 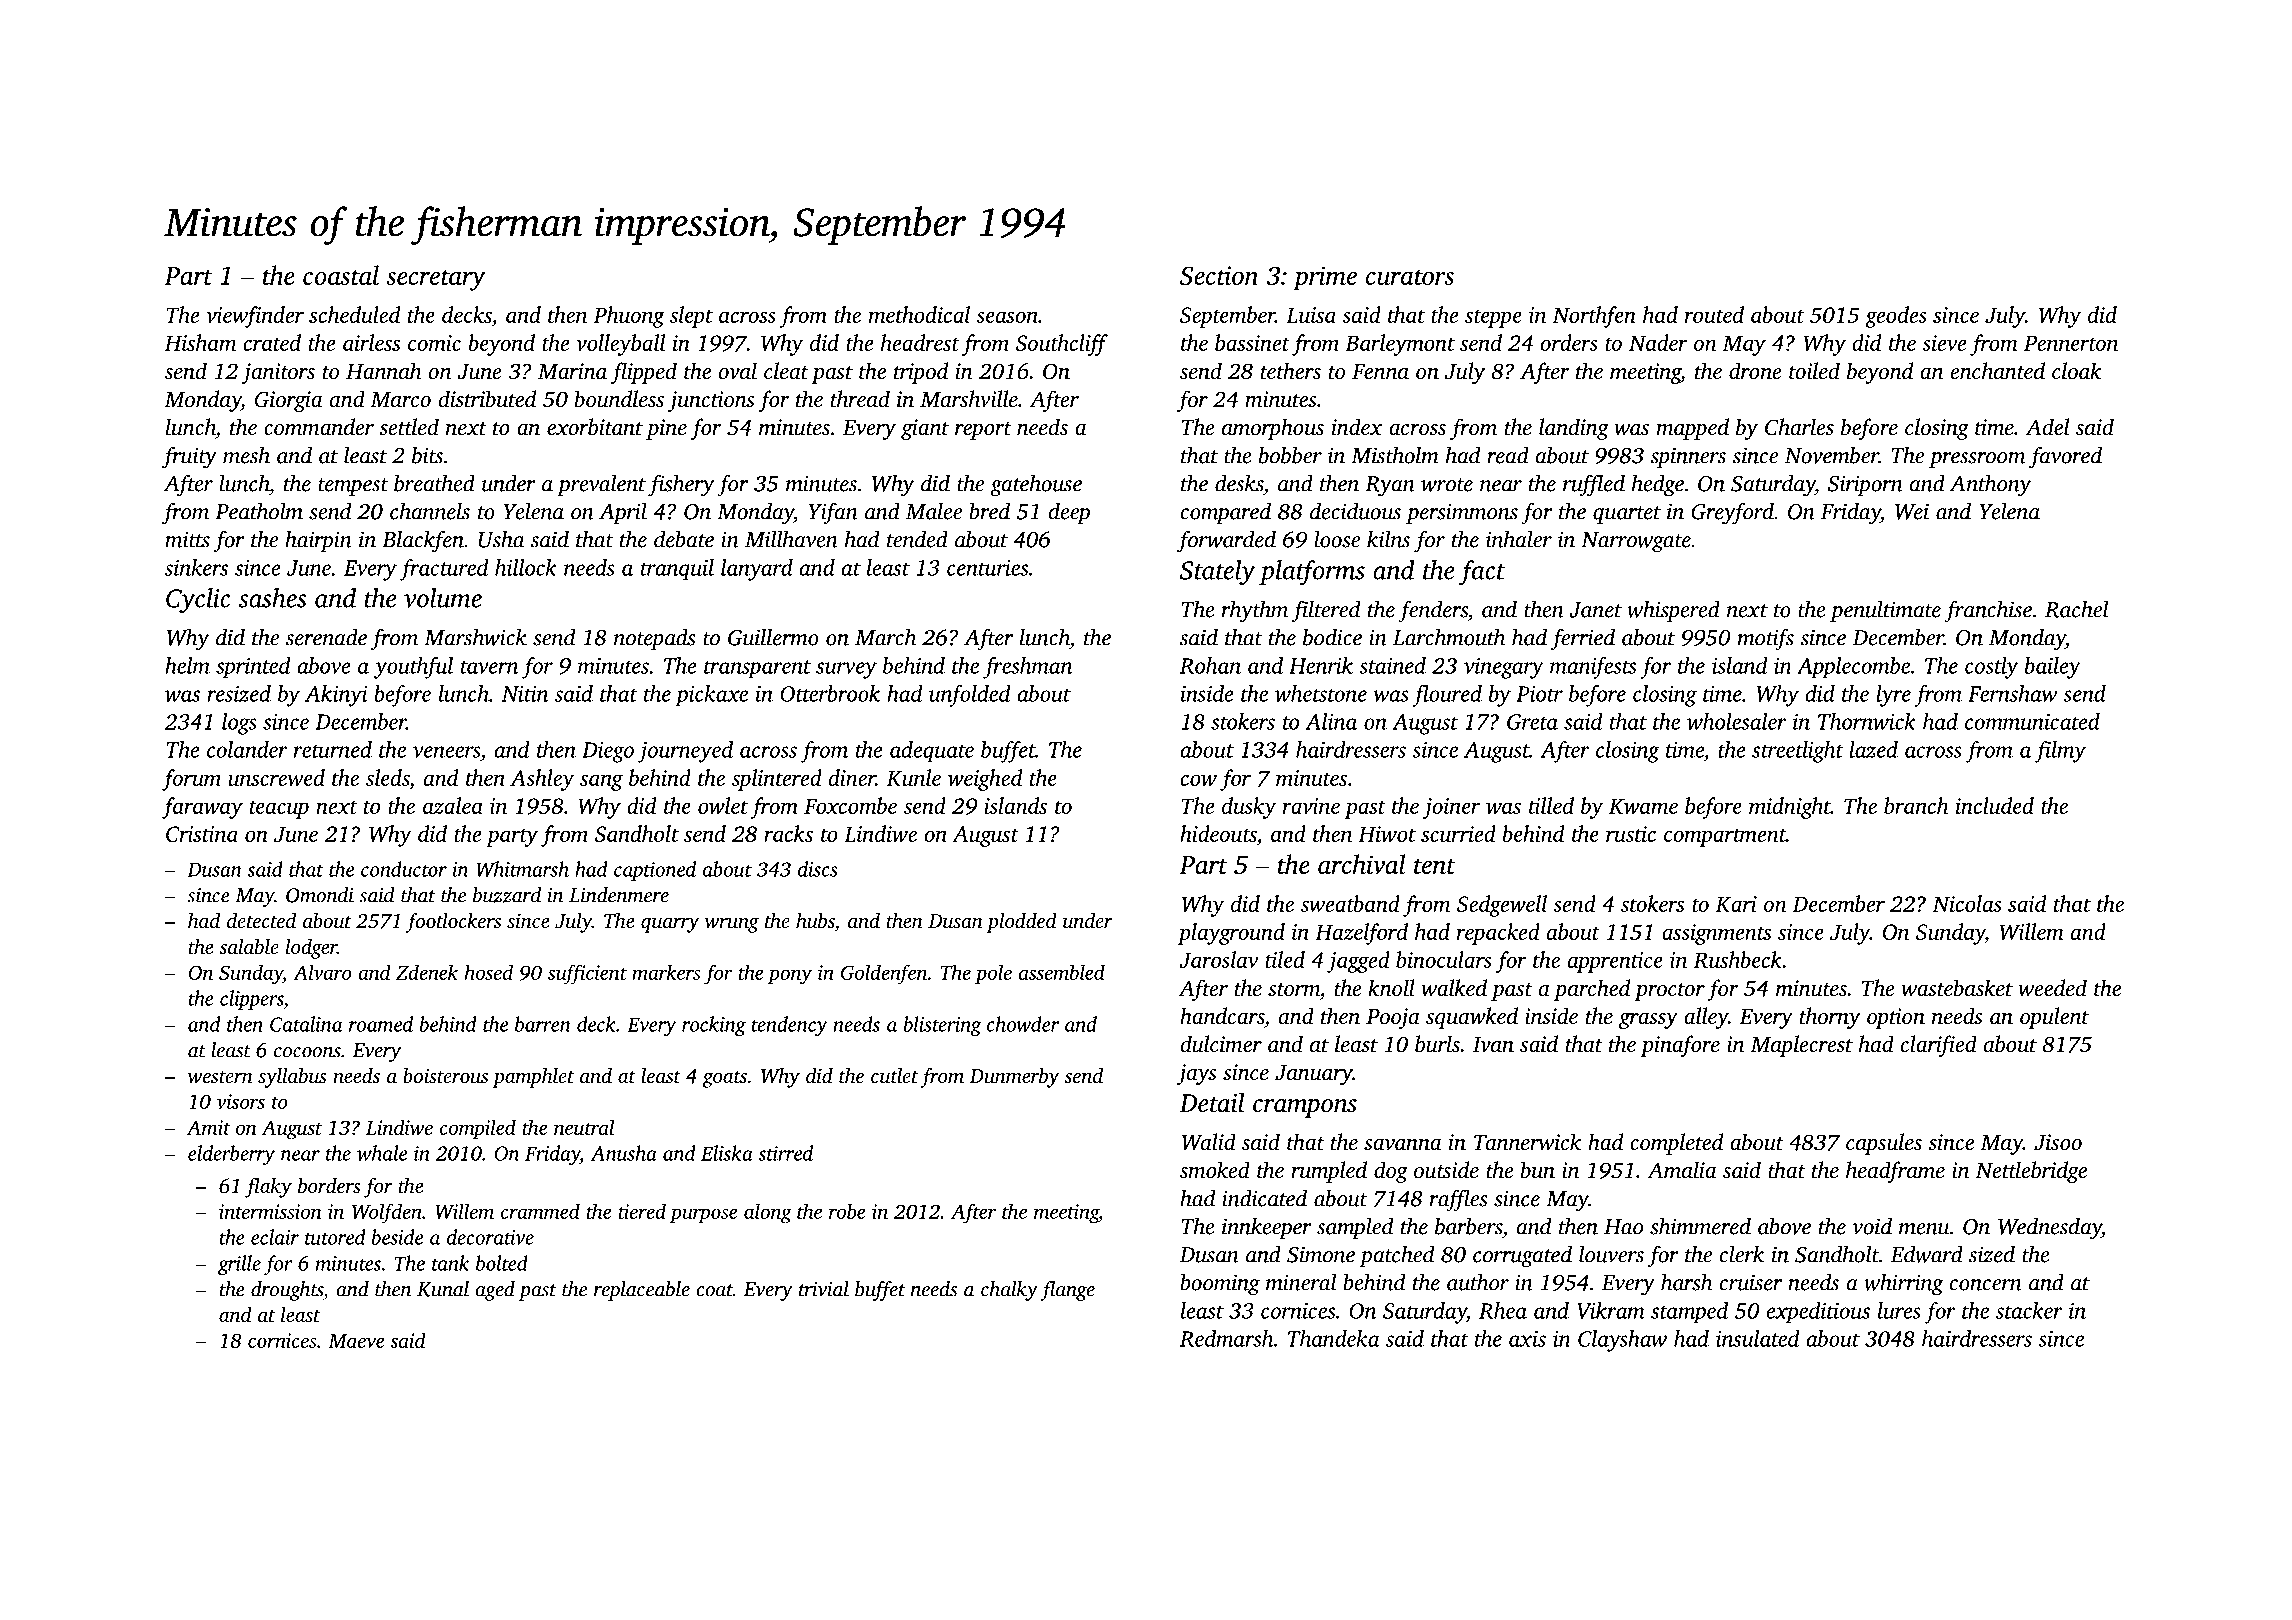 I want to click on coat, so click(x=714, y=1290).
